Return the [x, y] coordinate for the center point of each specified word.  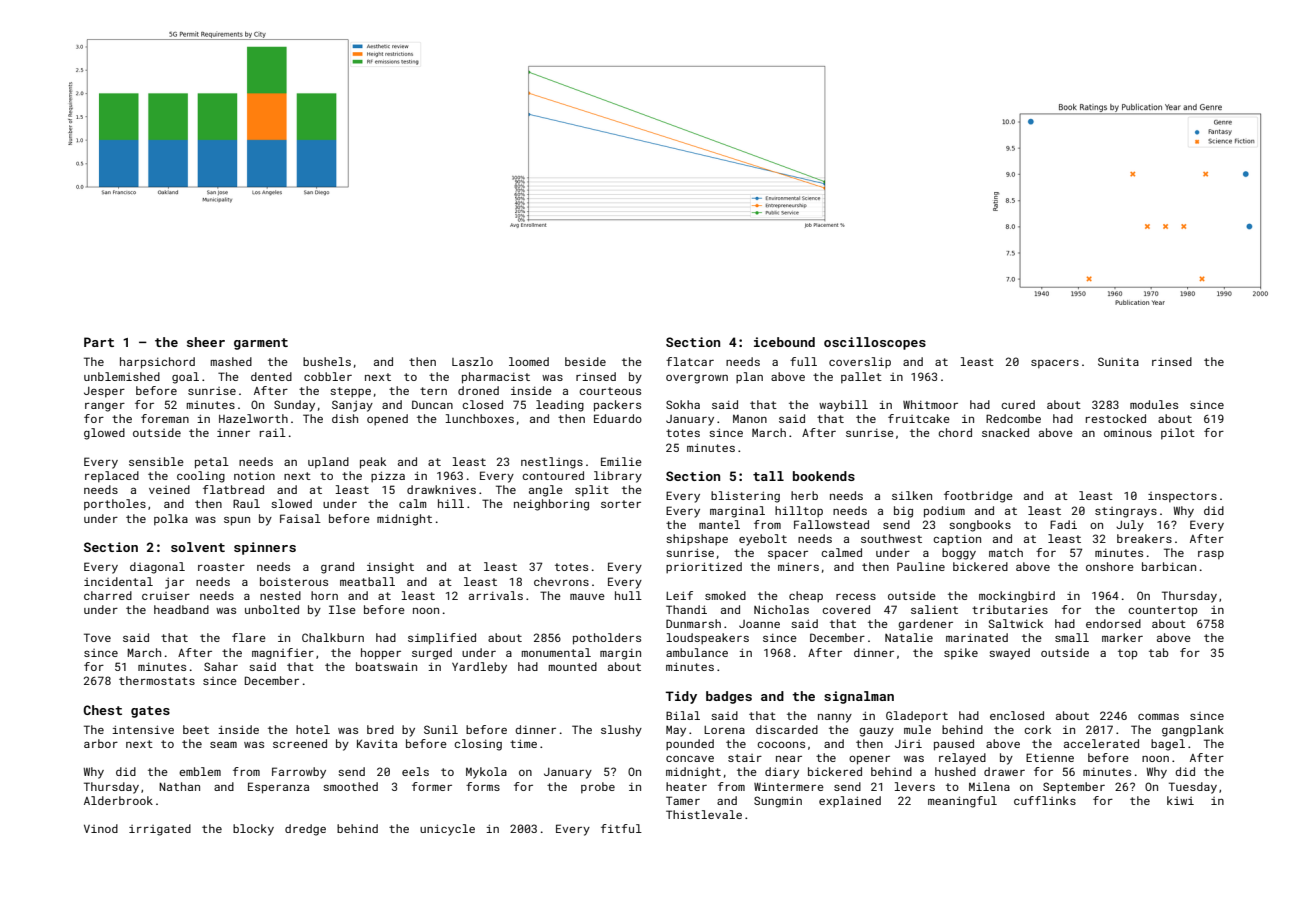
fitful [621, 828]
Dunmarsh [693, 623]
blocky [253, 830]
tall [768, 476]
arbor [101, 743]
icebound [784, 342]
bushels [327, 361]
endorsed [1113, 623]
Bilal [683, 715]
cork [1037, 729]
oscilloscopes [875, 343]
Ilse [342, 609]
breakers [1144, 538]
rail [273, 432]
